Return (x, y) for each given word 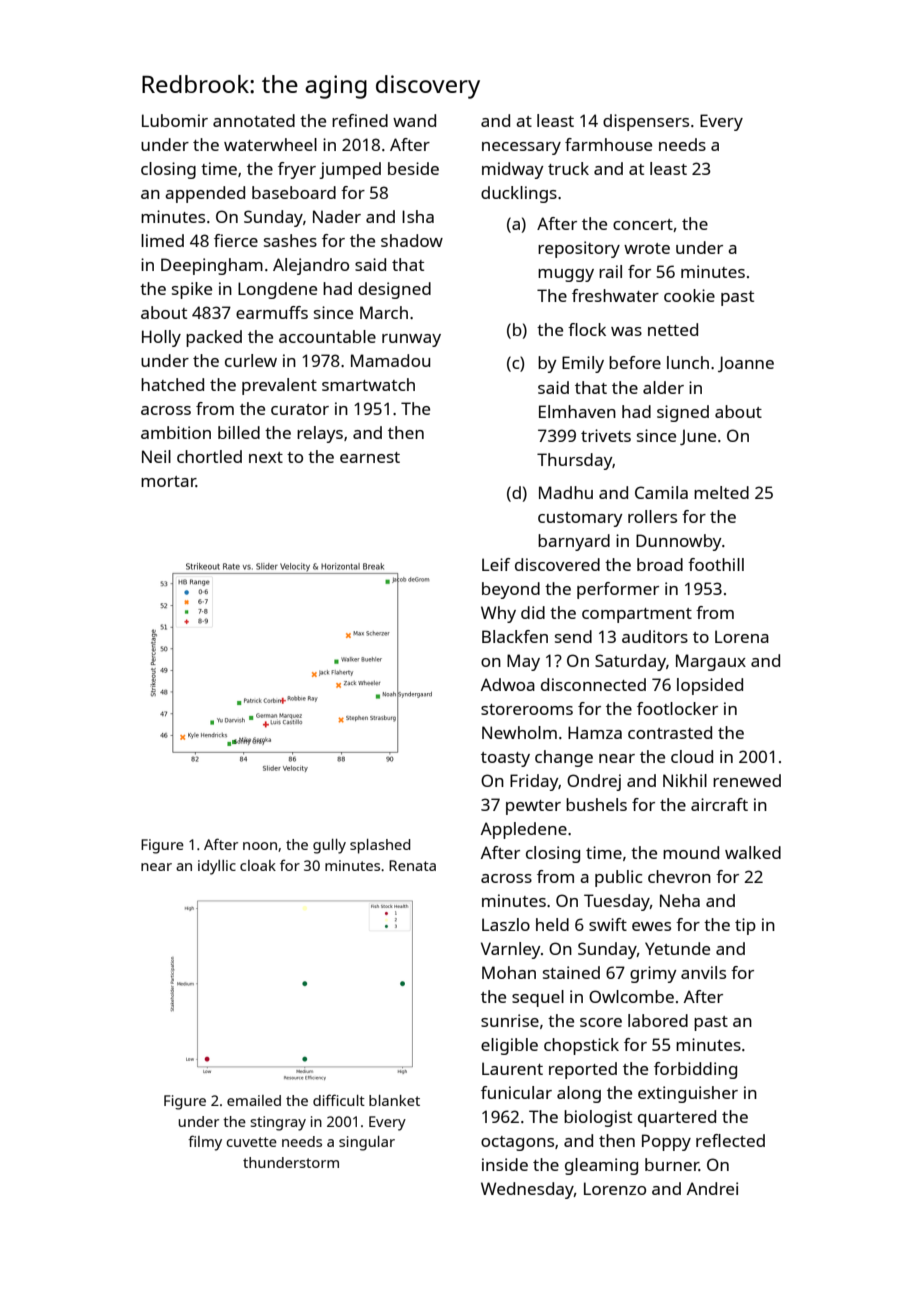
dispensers (646, 122)
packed (214, 338)
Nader (337, 216)
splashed (380, 846)
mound (691, 852)
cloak (258, 865)
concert (643, 224)
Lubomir (175, 120)
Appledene (524, 830)
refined (360, 120)
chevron (679, 876)
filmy (205, 1143)
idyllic (217, 867)
